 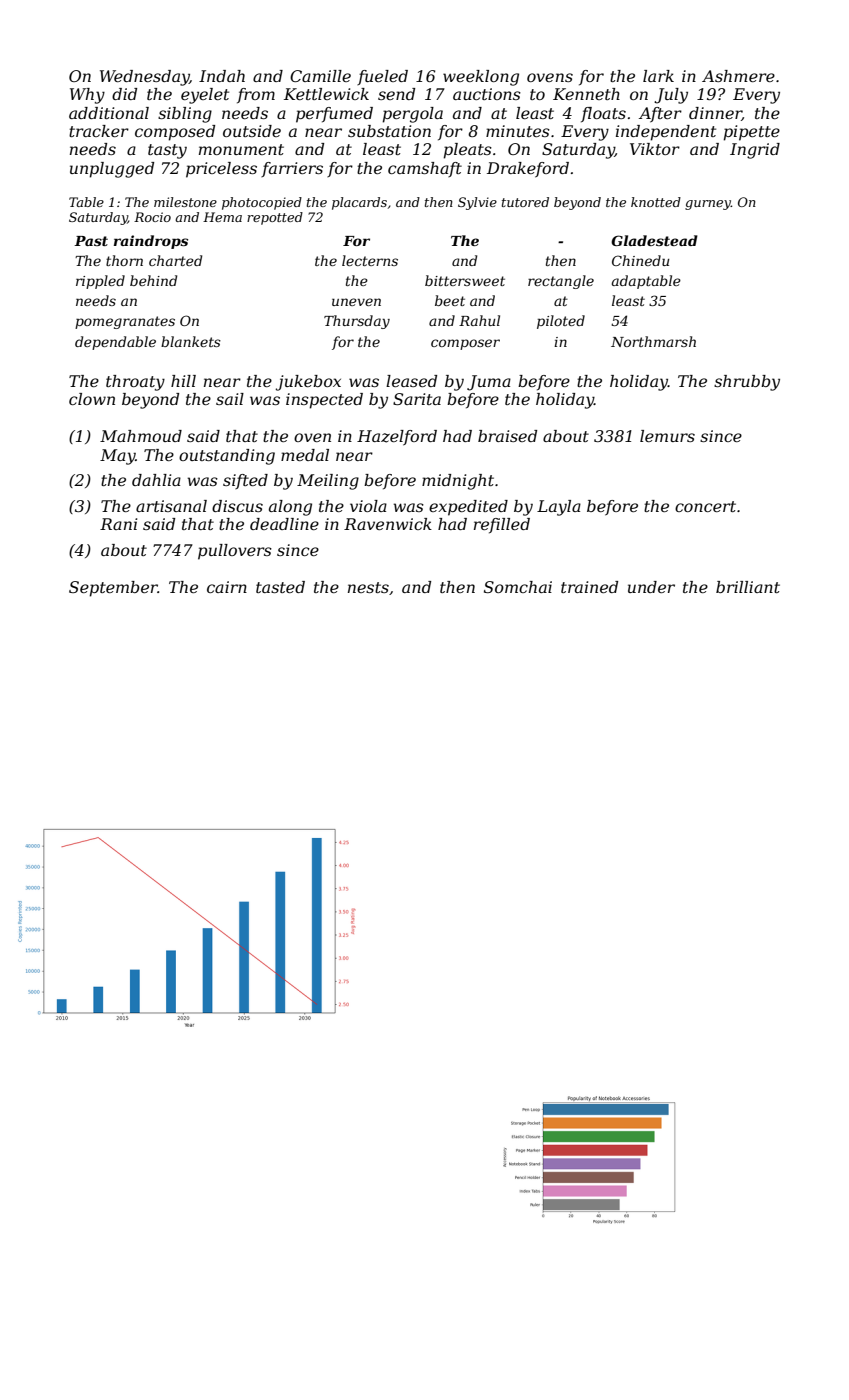 I want to click on Northmarsh, so click(x=653, y=341).
